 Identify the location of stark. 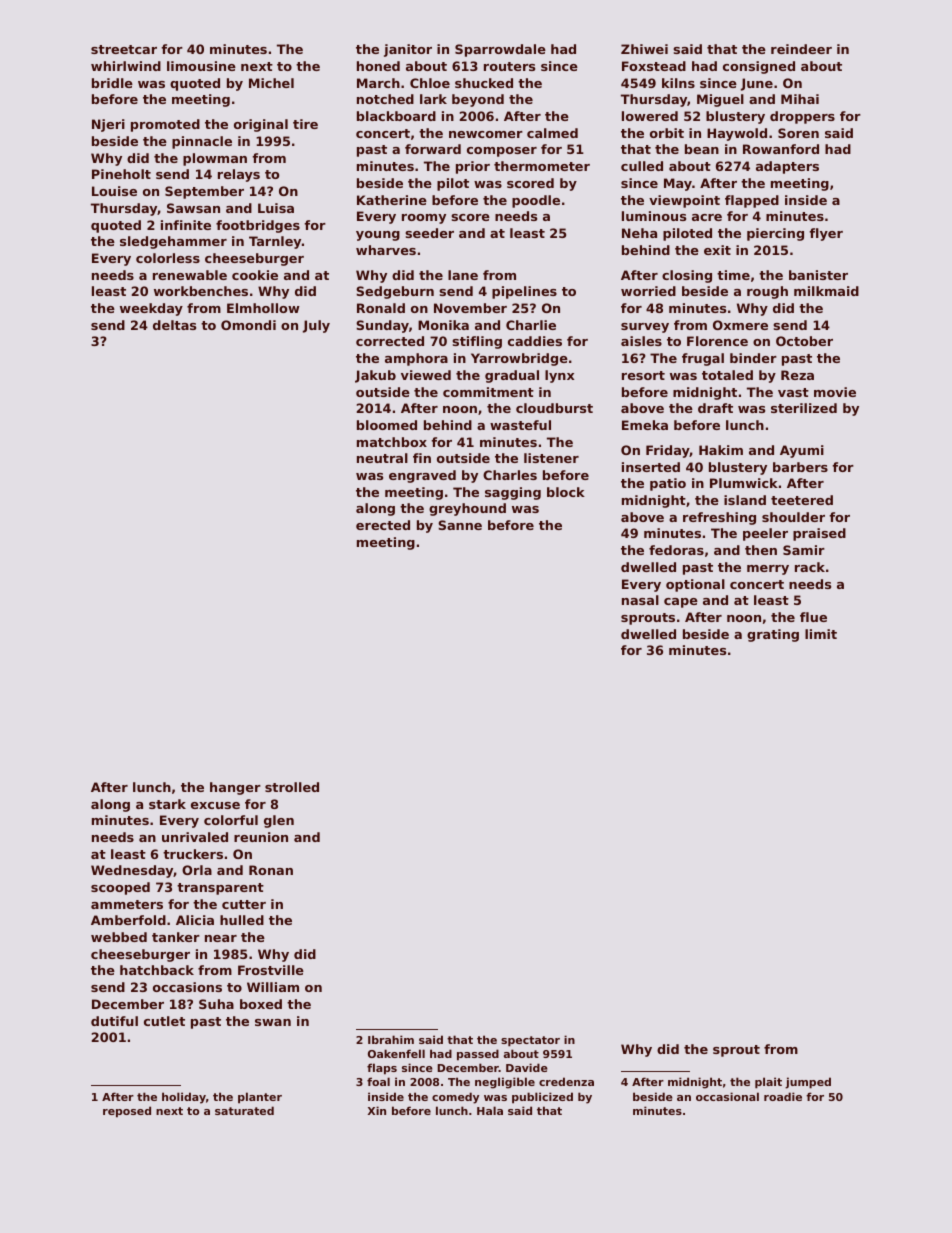
(167, 804).
